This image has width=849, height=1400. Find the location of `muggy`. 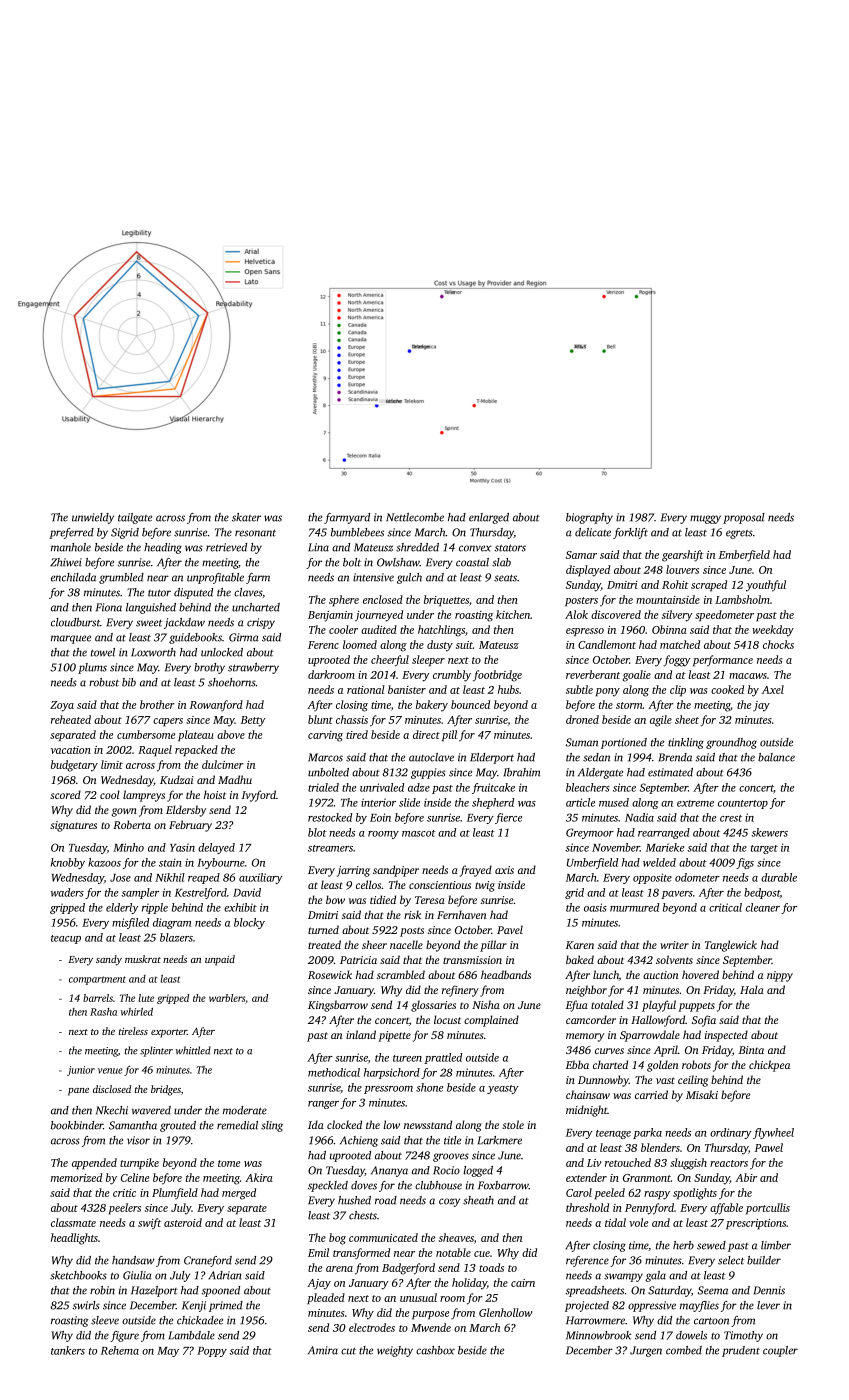

muggy is located at coordinates (705, 519).
